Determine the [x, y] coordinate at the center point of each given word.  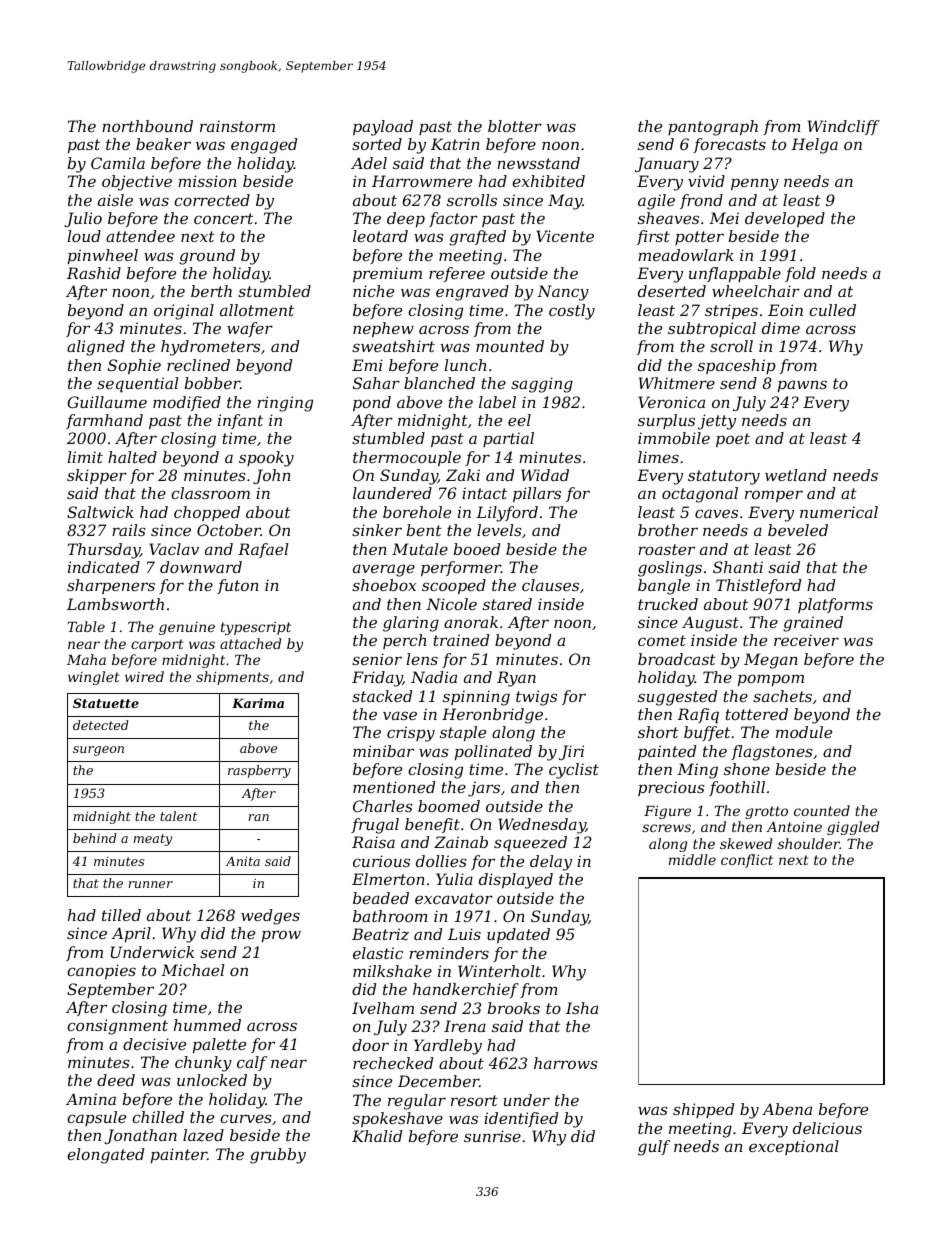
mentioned [394, 787]
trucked [668, 604]
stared [507, 604]
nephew [383, 329]
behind [94, 838]
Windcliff [844, 127]
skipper [97, 476]
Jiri [571, 752]
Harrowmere [422, 181]
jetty [717, 422]
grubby [278, 1156]
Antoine [794, 827]
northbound [147, 126]
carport [157, 645]
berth [211, 291]
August [710, 624]
